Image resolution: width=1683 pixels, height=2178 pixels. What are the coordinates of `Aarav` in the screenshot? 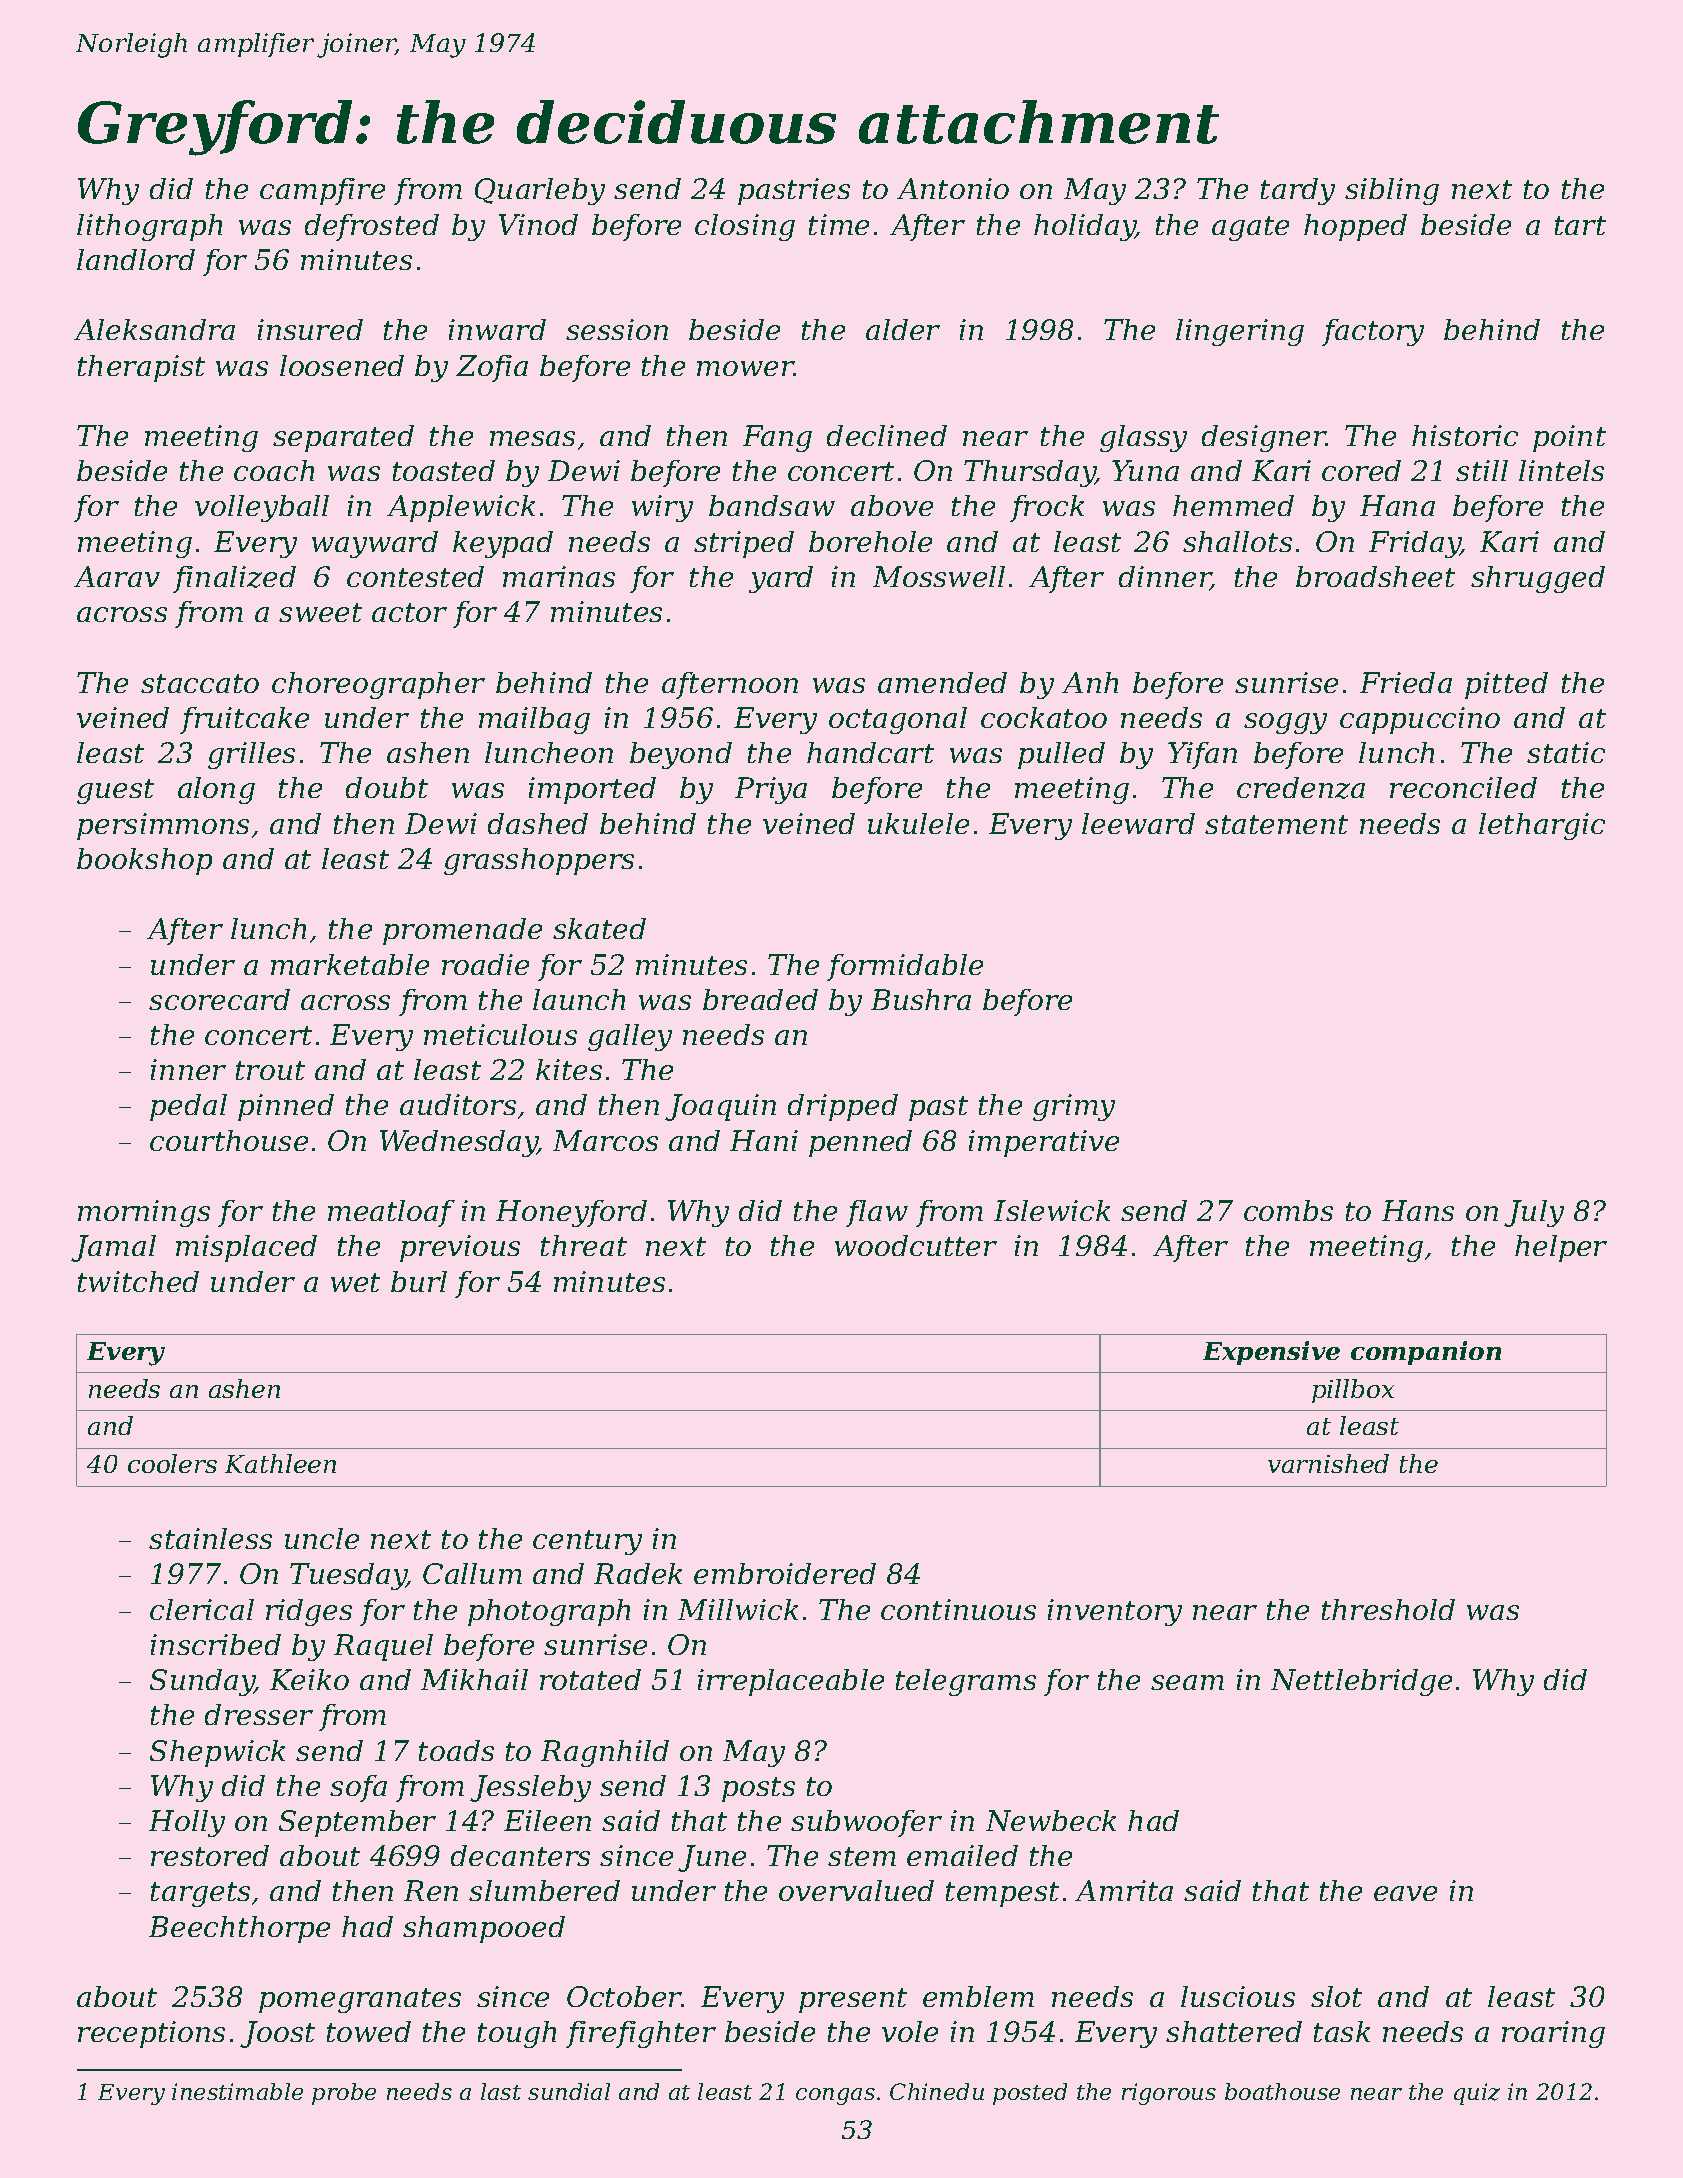 It's located at (117, 576).
